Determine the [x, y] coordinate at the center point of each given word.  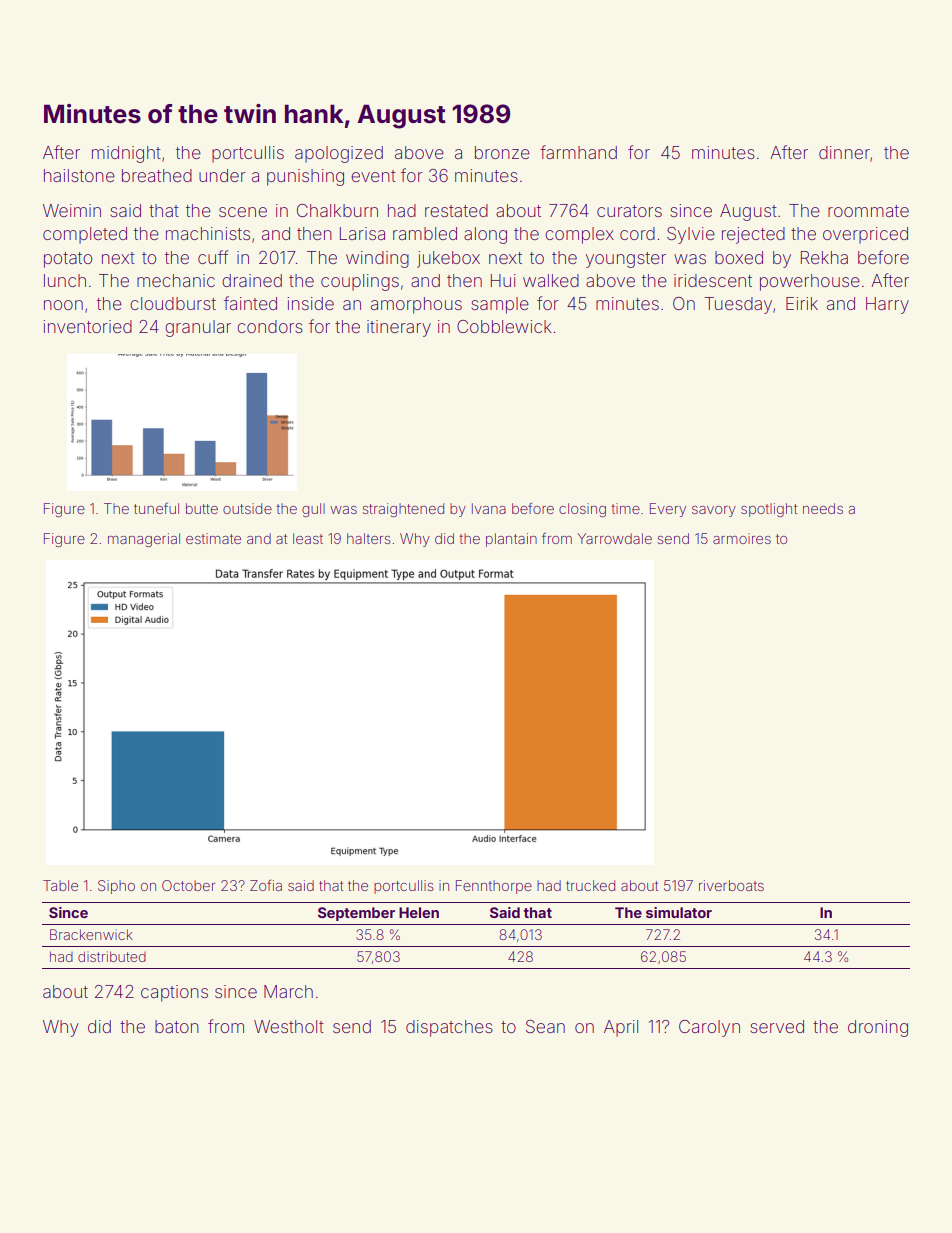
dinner [844, 152]
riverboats [731, 885]
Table [60, 885]
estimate [213, 538]
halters [369, 538]
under [222, 175]
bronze [502, 152]
